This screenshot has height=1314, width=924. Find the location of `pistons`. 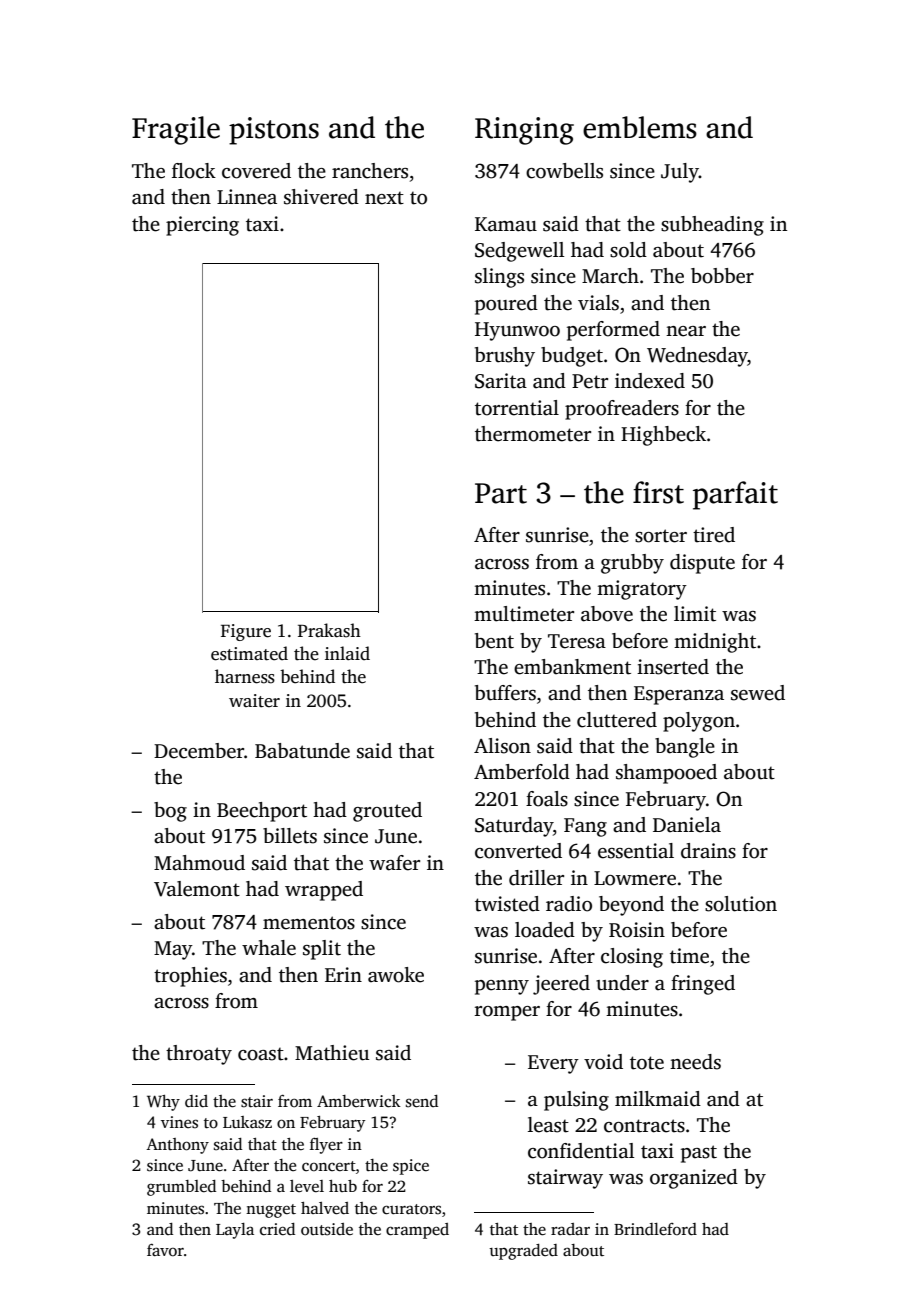

pistons is located at coordinates (274, 131).
